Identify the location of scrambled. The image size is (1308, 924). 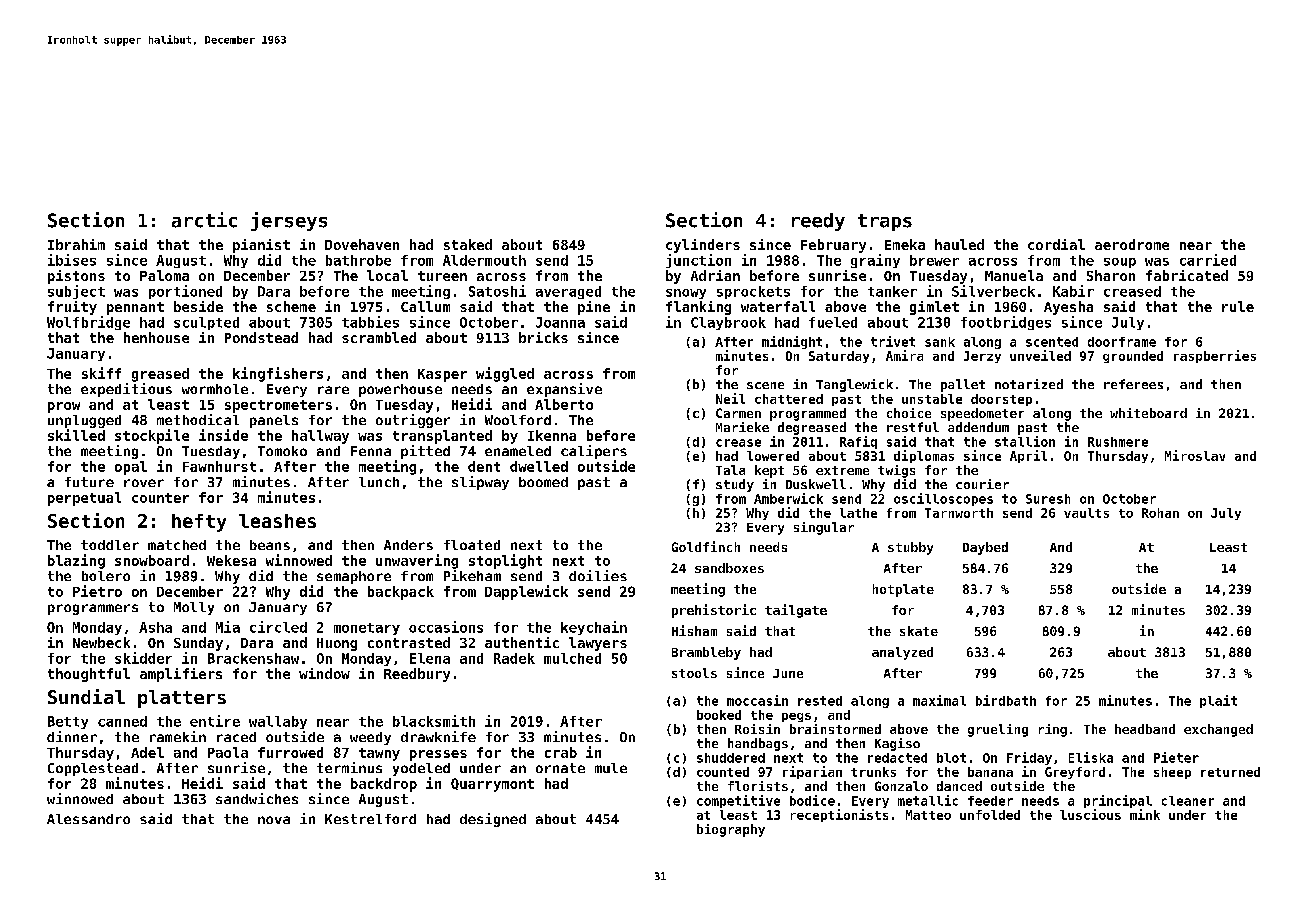
(379, 337).
